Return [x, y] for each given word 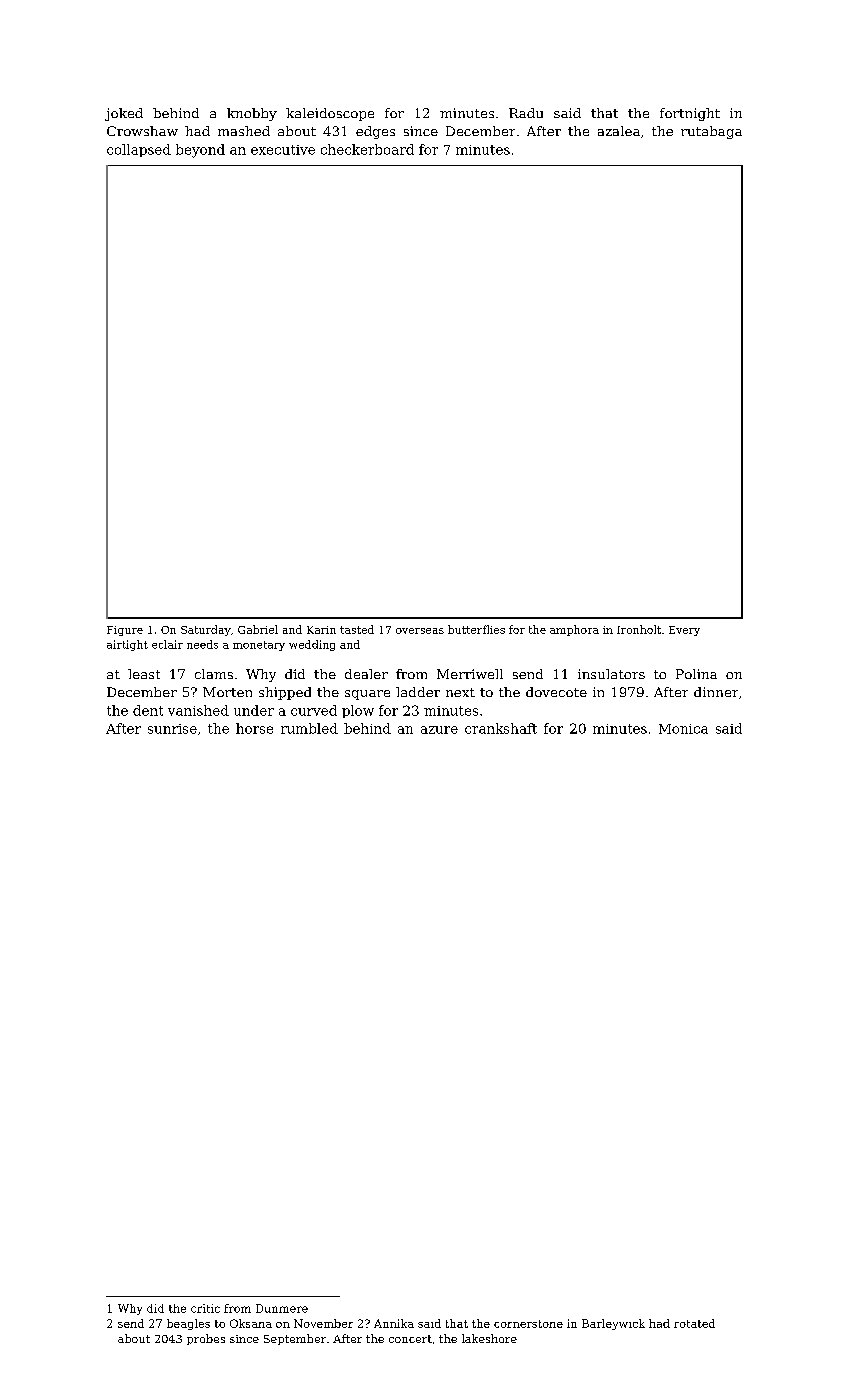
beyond [200, 151]
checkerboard [367, 149]
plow [358, 711]
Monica [683, 729]
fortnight [690, 114]
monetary [259, 646]
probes [206, 1339]
